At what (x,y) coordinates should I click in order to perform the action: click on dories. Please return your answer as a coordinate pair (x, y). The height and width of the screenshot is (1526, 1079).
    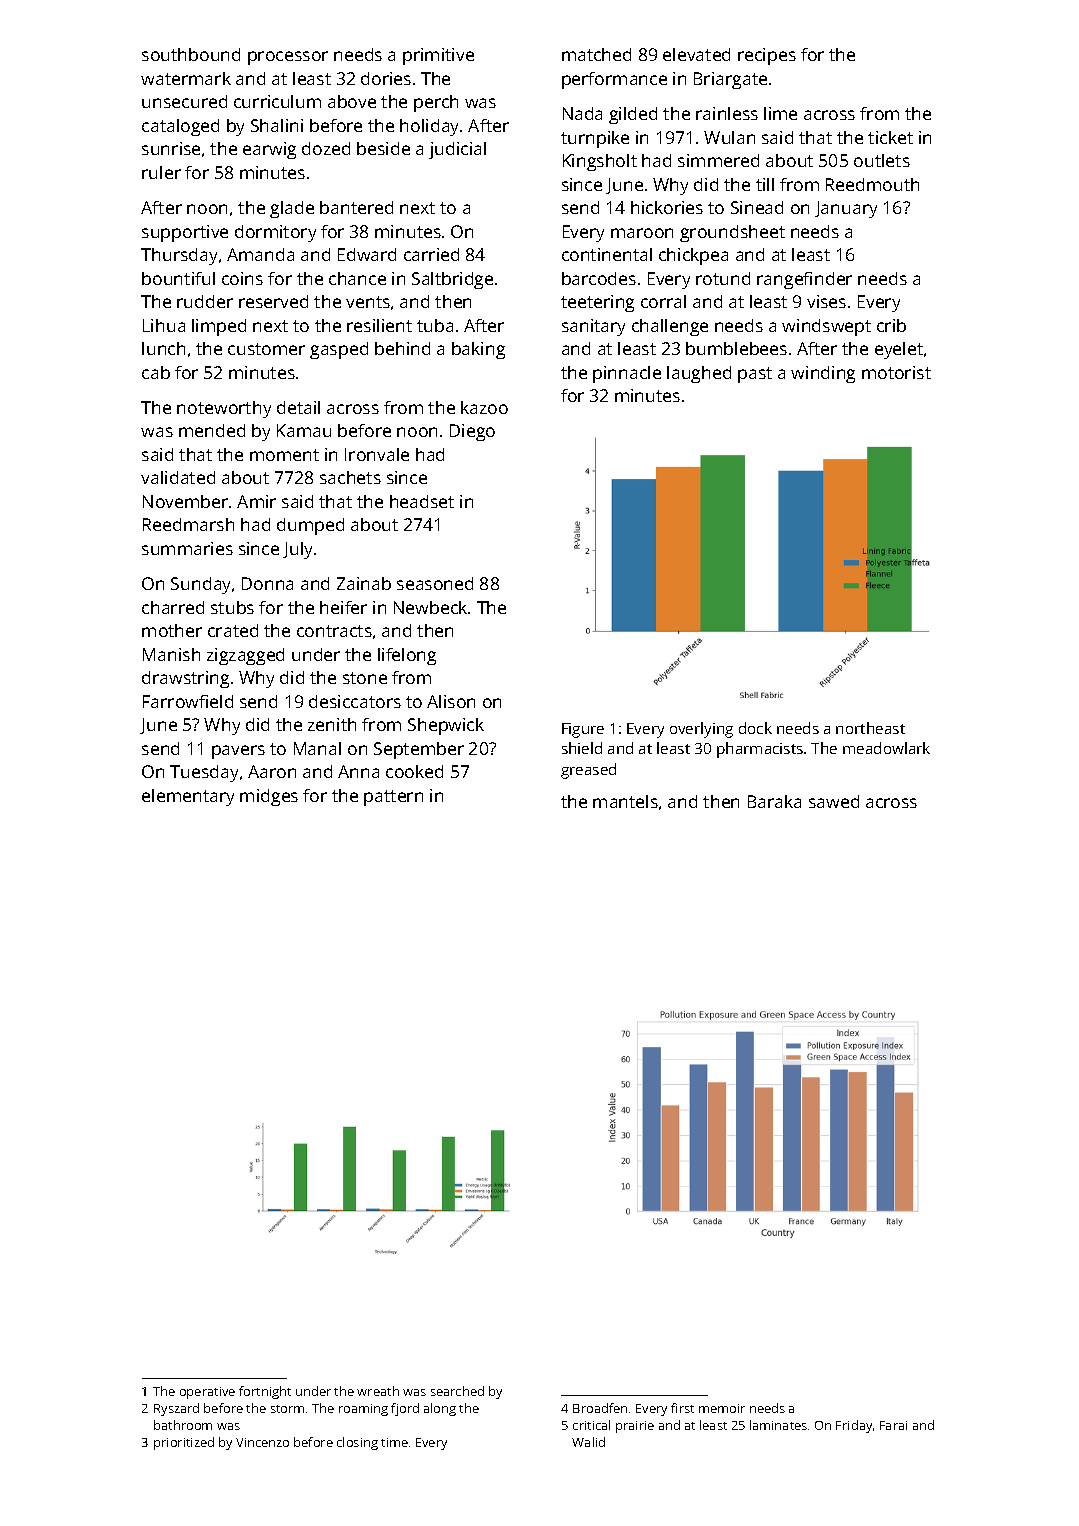
    Looking at the image, I should click on (386, 78).
